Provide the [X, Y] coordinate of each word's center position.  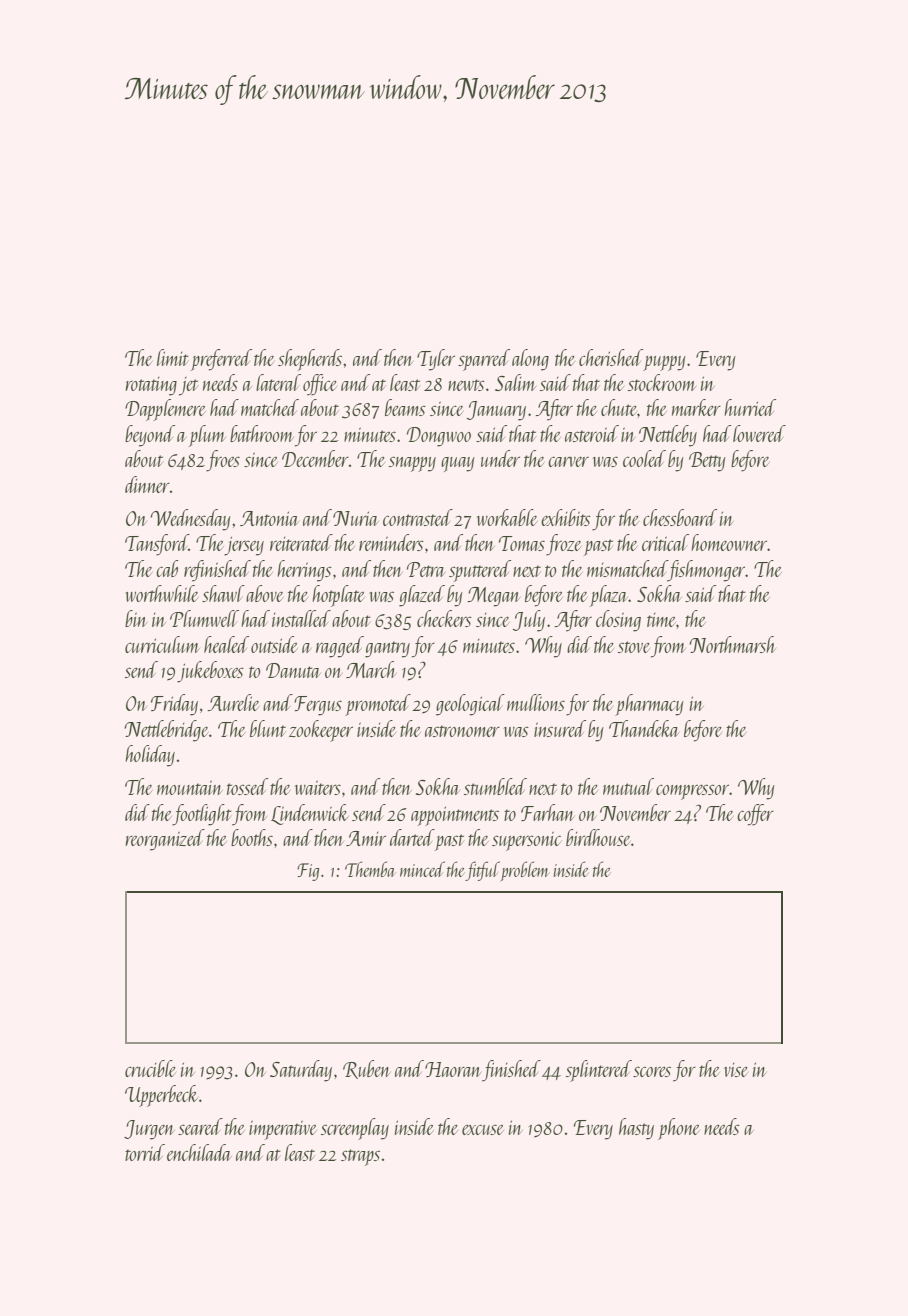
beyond [150, 436]
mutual [628, 786]
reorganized [165, 840]
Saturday [301, 1071]
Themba [370, 869]
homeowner [729, 542]
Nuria [356, 518]
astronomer [462, 731]
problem [525, 871]
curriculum [162, 644]
